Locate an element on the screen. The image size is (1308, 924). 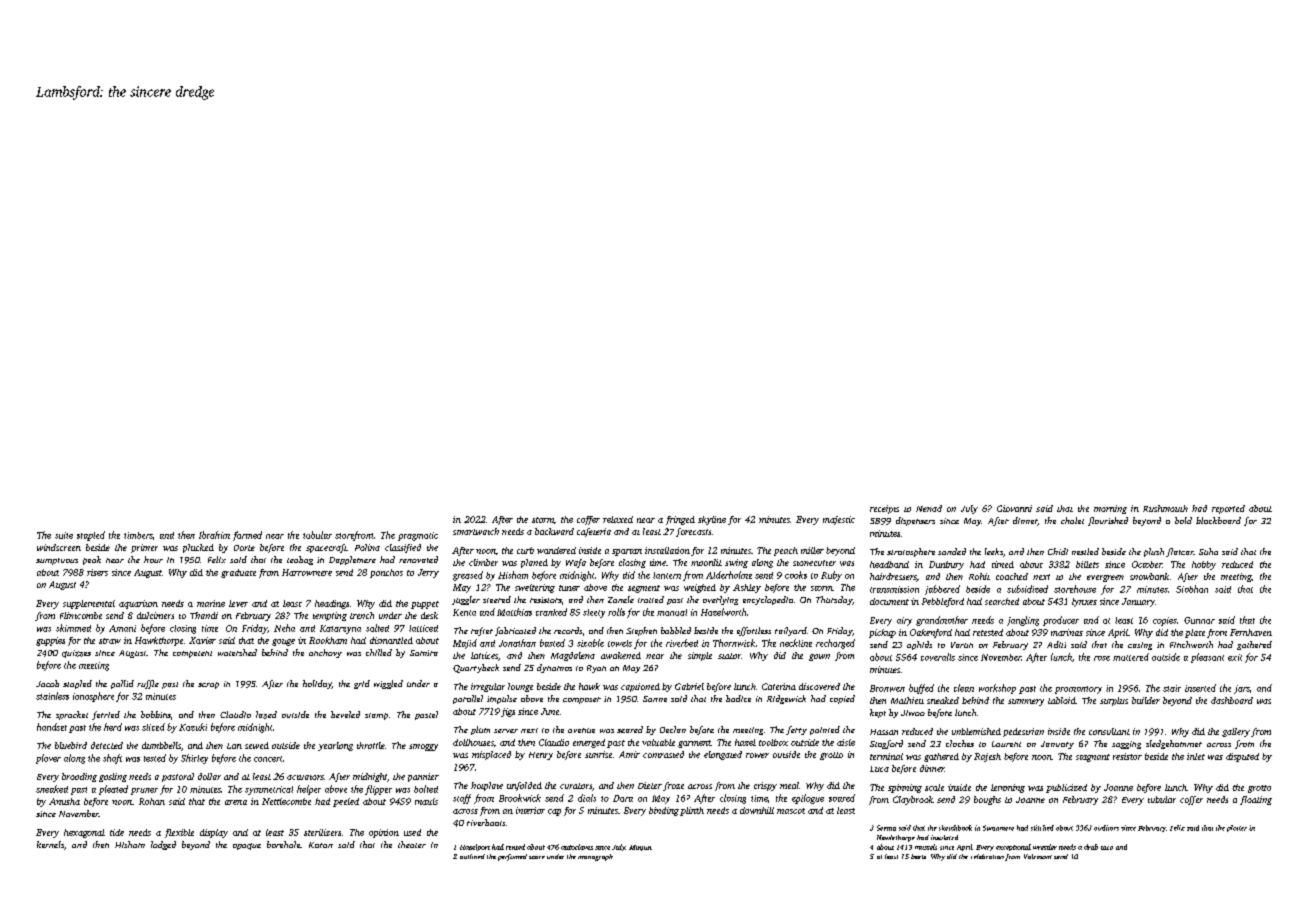
marinas is located at coordinates (1067, 632).
